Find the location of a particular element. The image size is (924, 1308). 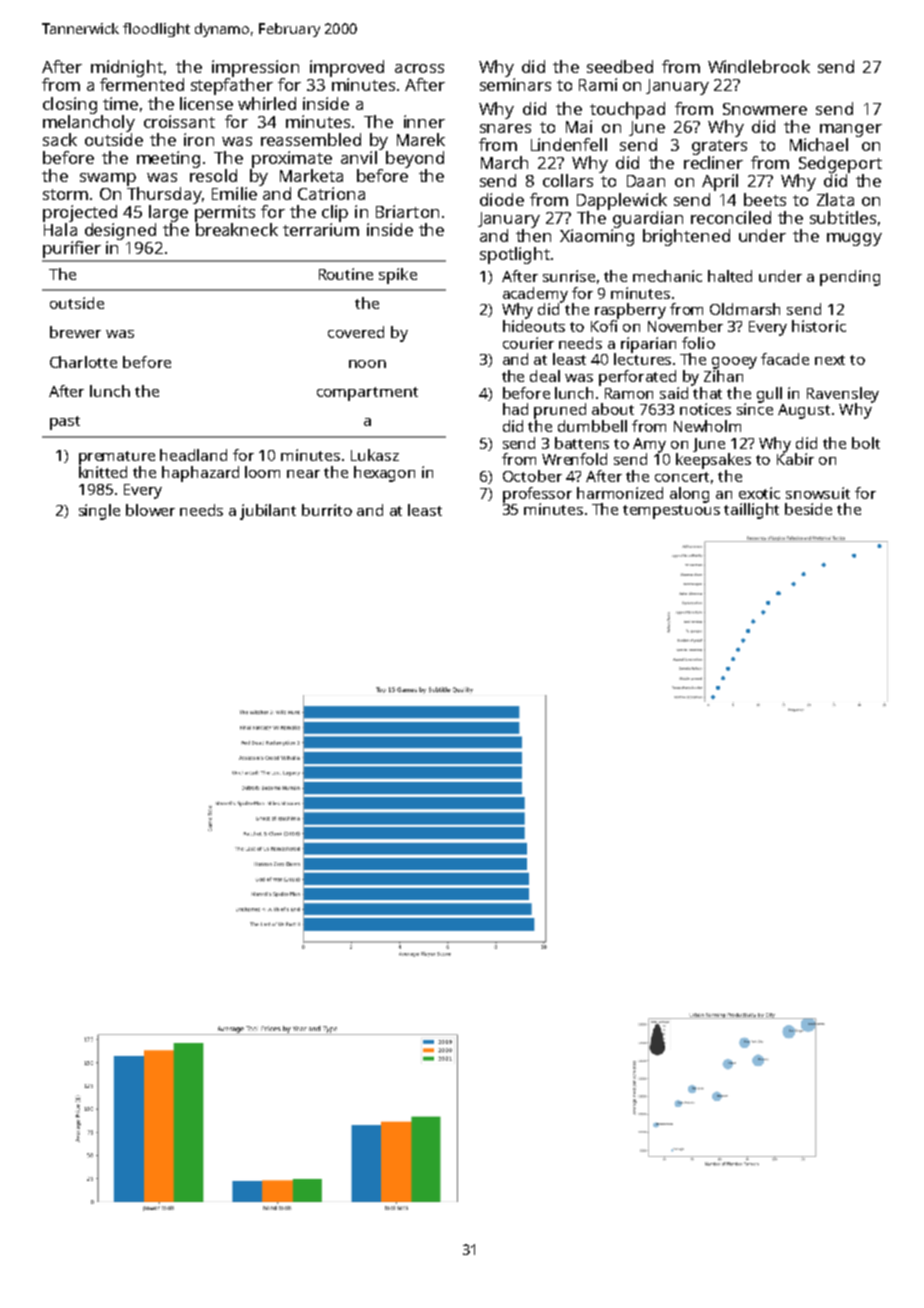

professor is located at coordinates (537, 495).
